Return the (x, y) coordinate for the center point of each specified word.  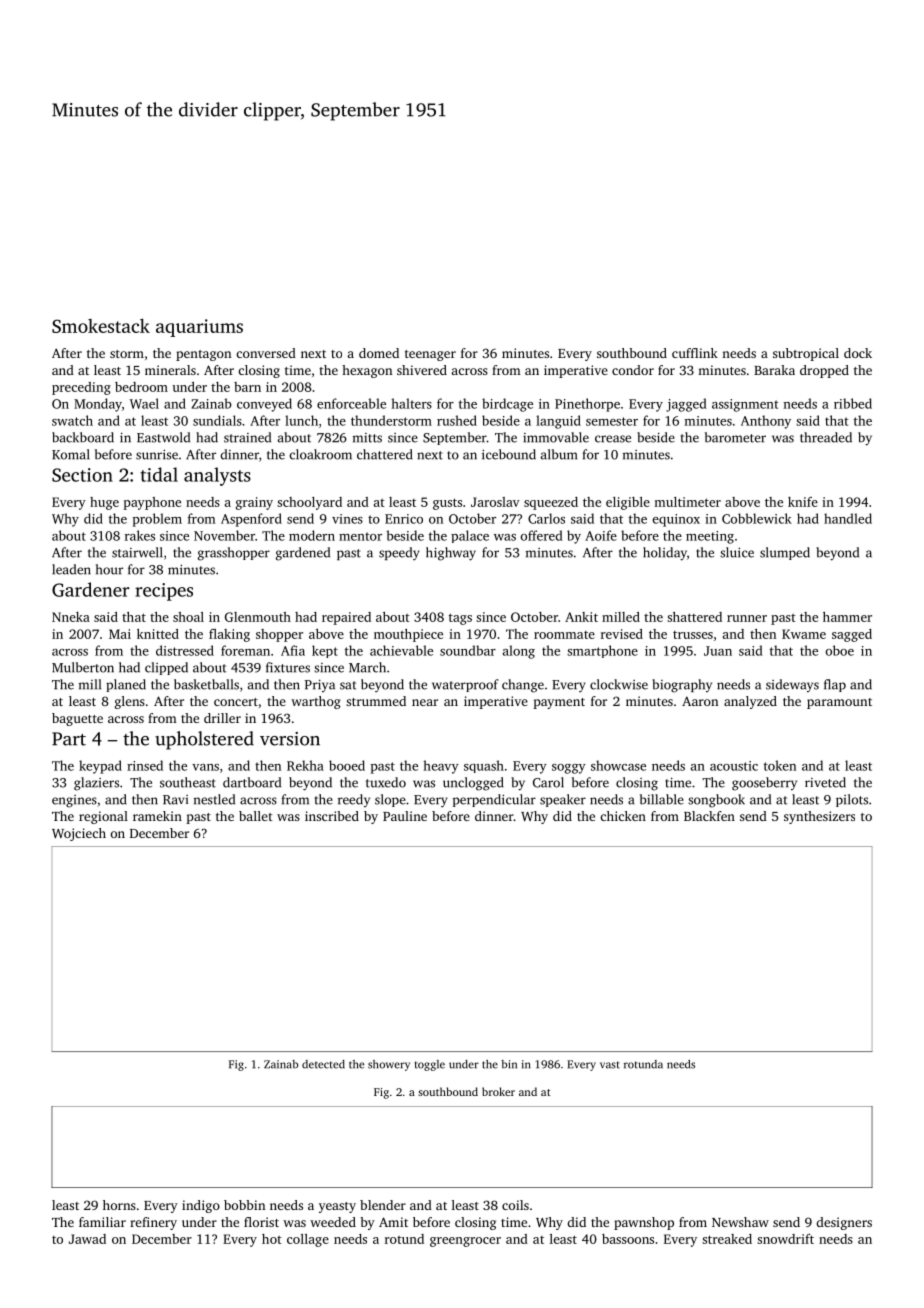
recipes (164, 592)
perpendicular (494, 800)
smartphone (602, 651)
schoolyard (309, 503)
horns (119, 1205)
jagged (686, 405)
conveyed (264, 405)
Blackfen (709, 816)
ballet (256, 816)
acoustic (734, 766)
